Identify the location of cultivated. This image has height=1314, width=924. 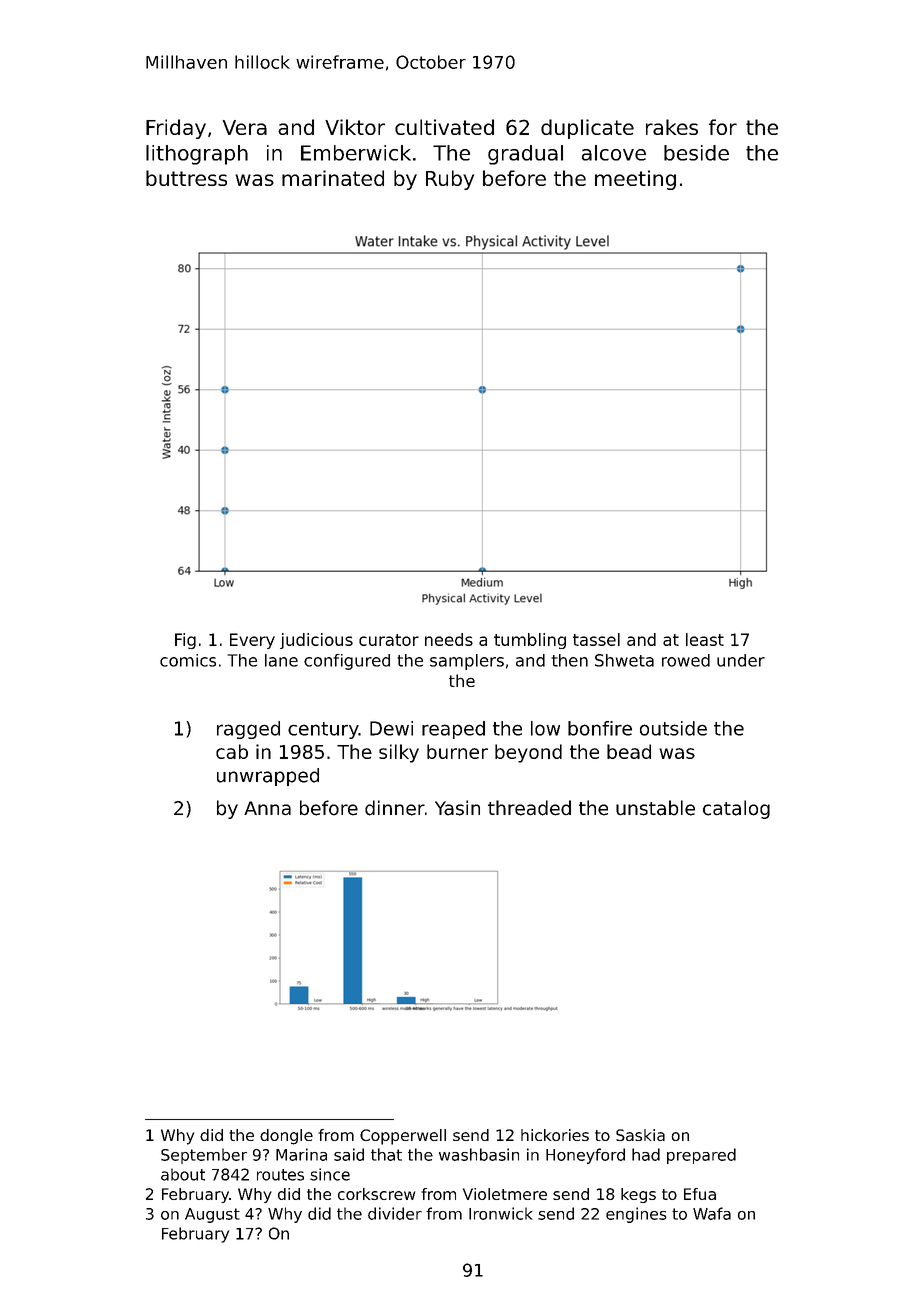
(444, 127).
